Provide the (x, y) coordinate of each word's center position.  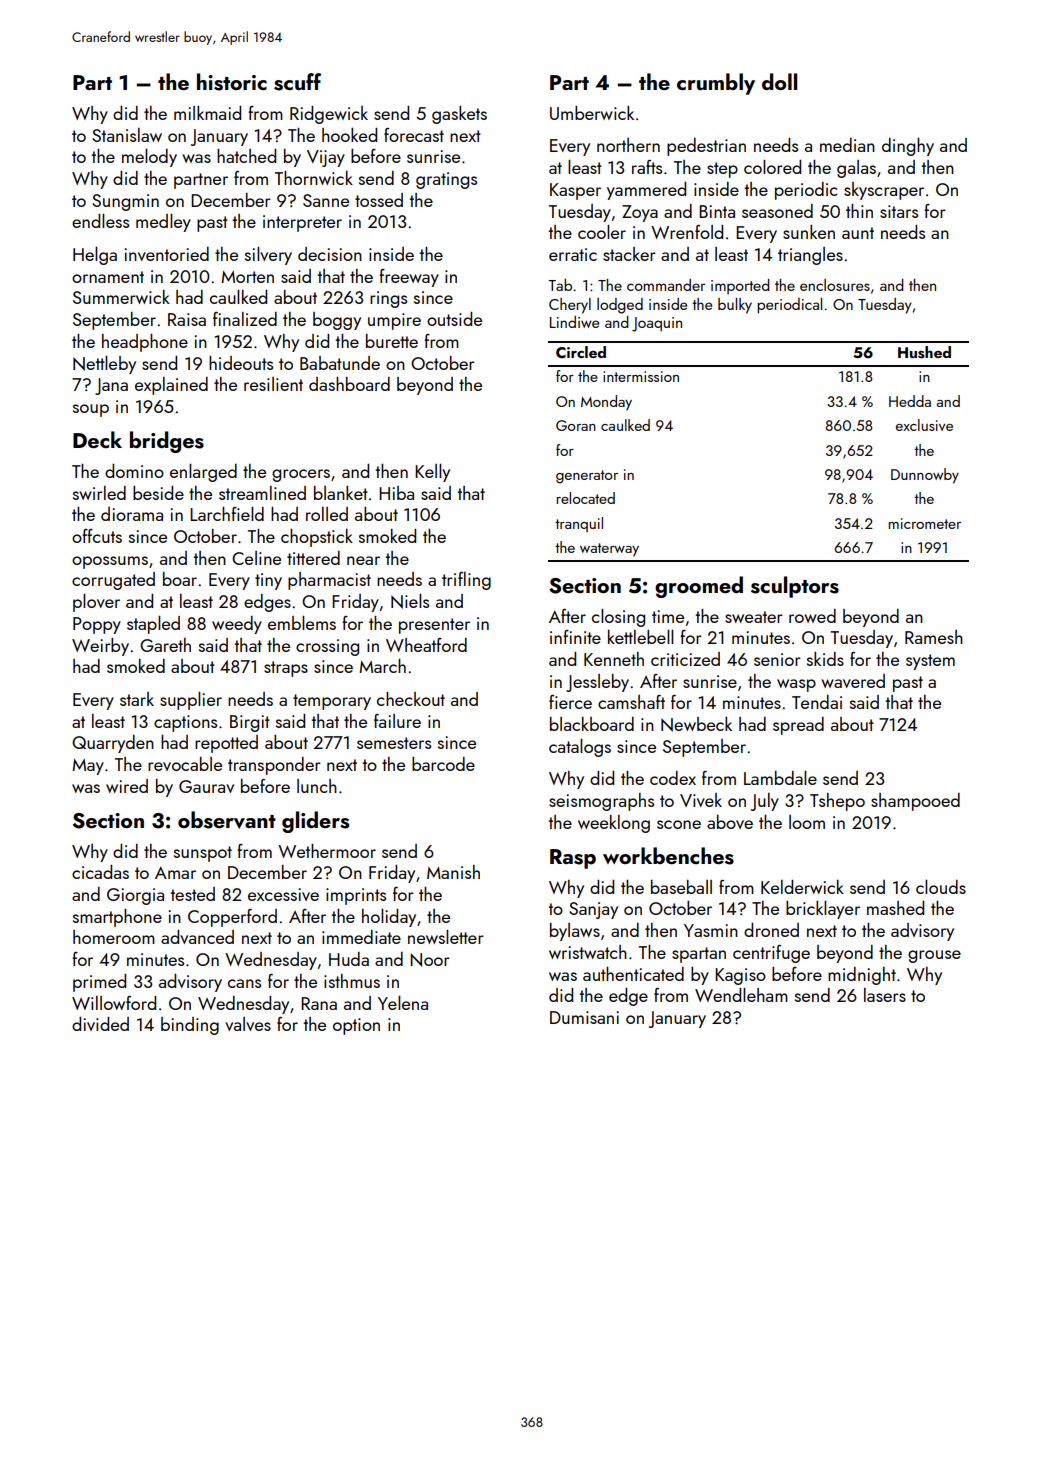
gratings (446, 180)
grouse (934, 956)
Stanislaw (127, 135)
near (363, 560)
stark (137, 699)
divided (100, 1024)
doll (779, 81)
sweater (754, 617)
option (356, 1026)
